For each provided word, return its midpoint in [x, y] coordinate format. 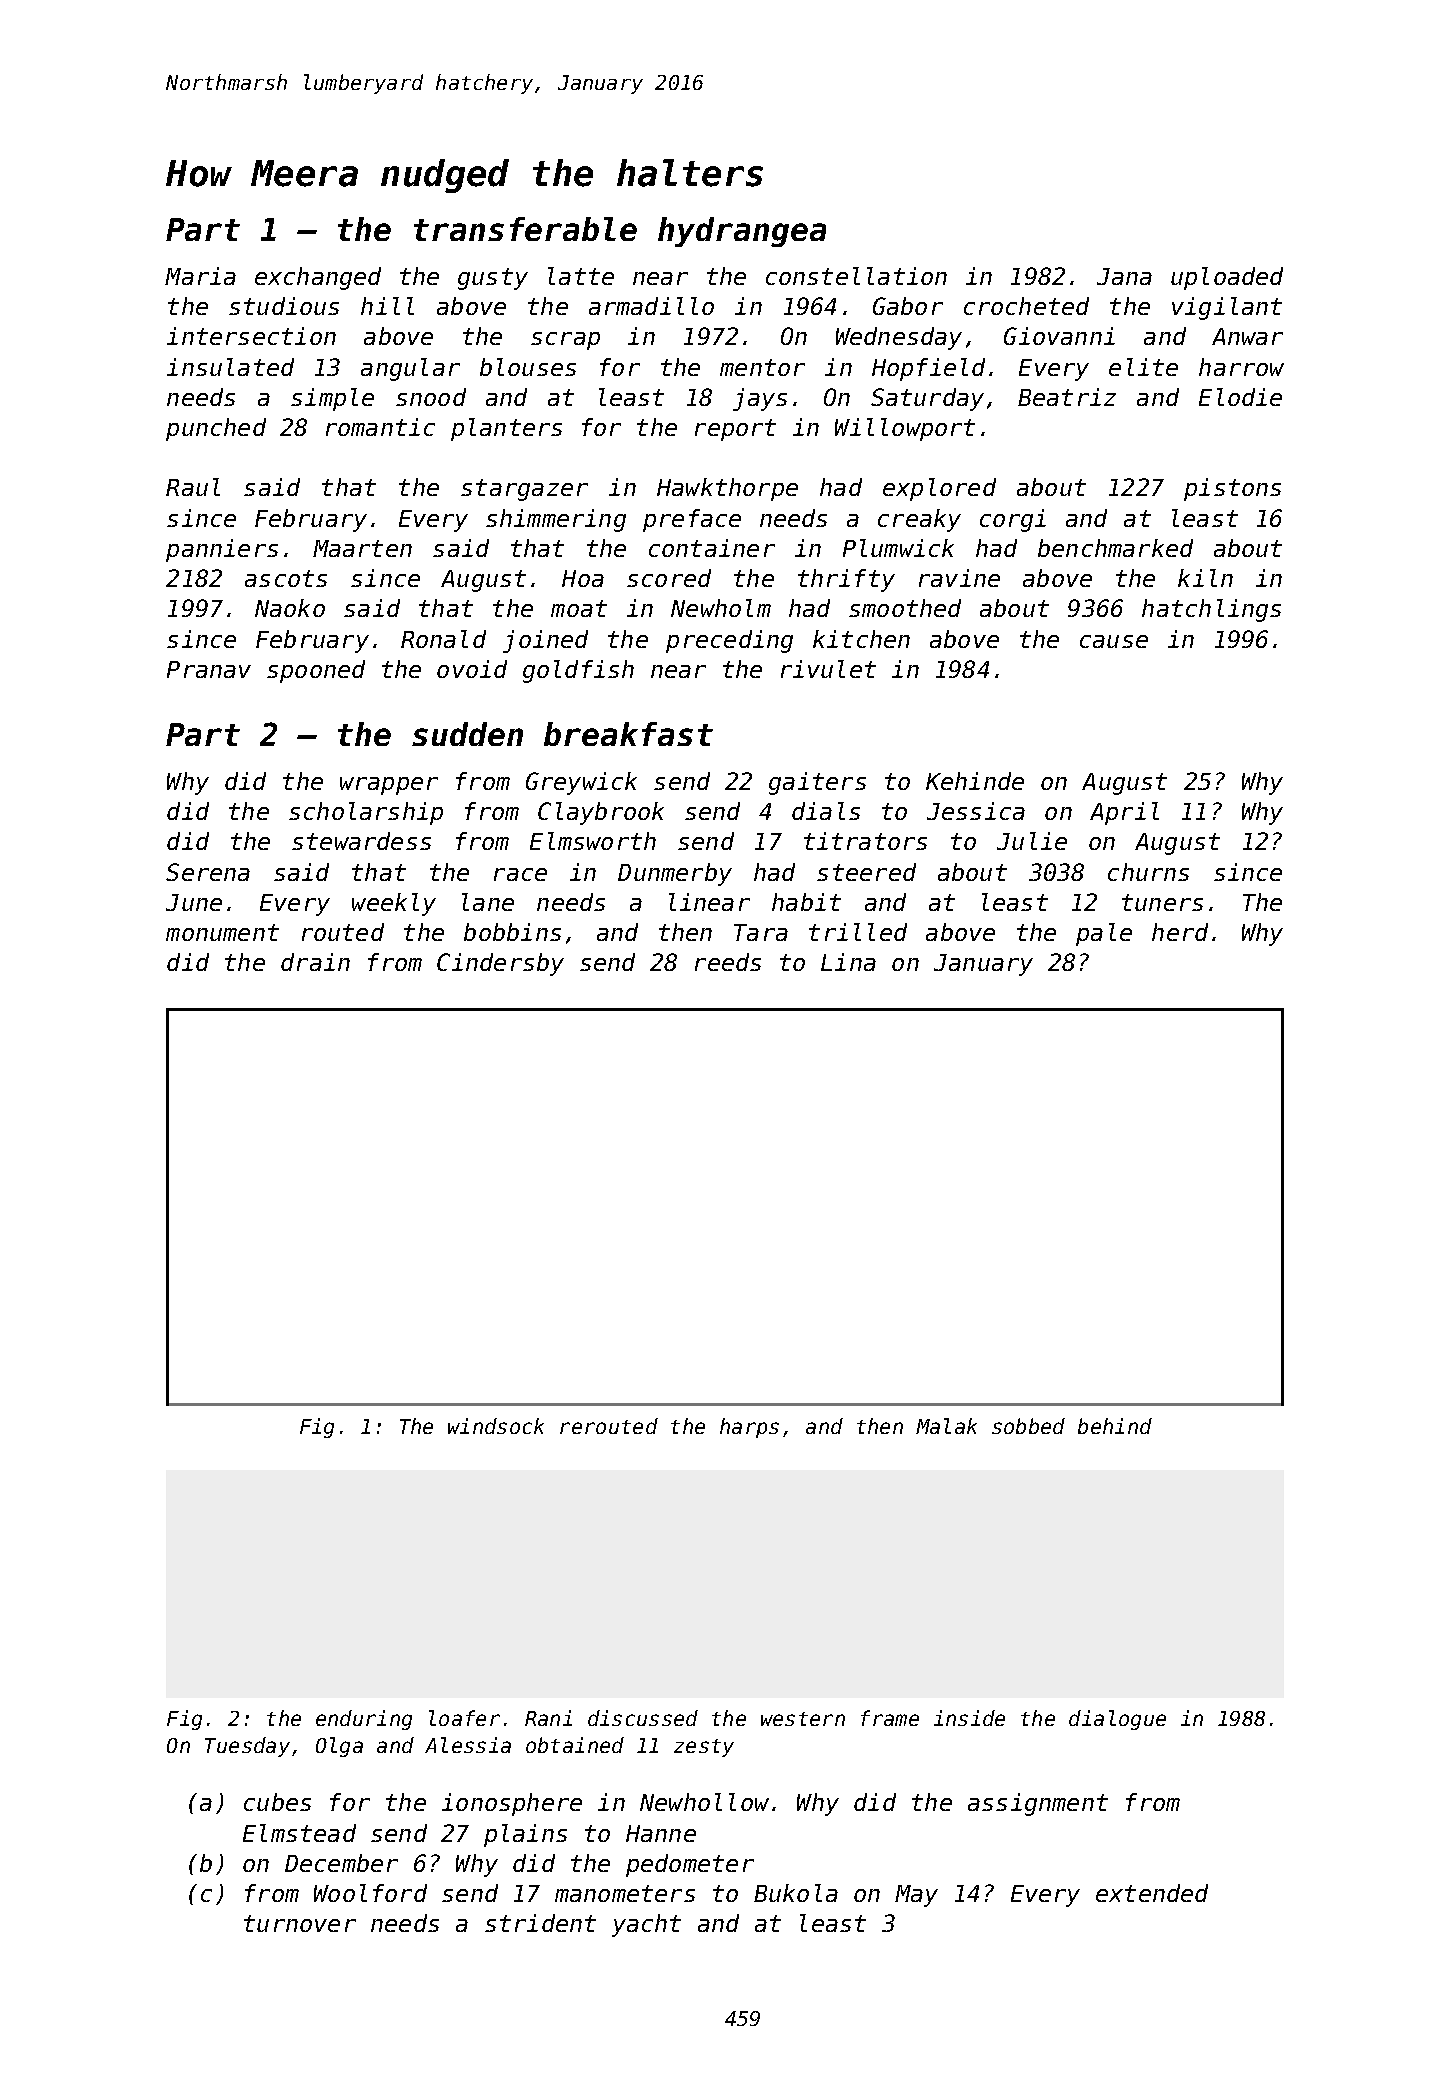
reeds [728, 962]
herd [1180, 932]
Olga [339, 1747]
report [735, 430]
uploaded [1227, 278]
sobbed [1028, 1426]
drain [315, 962]
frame [890, 1718]
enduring [364, 1720]
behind [1115, 1426]
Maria [200, 276]
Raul [193, 487]
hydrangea [742, 232]
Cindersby [500, 964]
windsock [496, 1426]
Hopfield [928, 369]
